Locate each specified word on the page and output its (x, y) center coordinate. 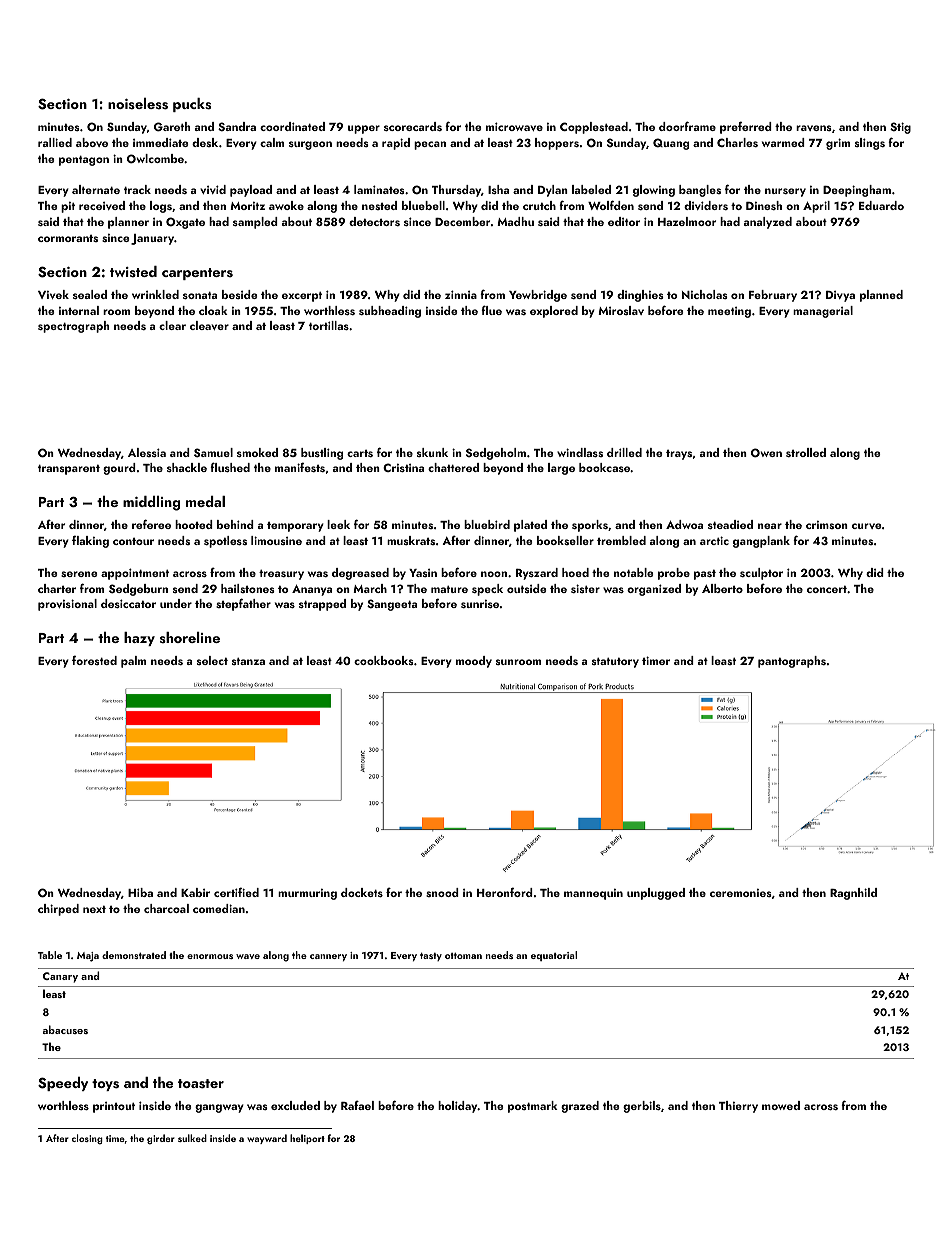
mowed (781, 1105)
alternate (96, 189)
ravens (814, 128)
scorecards (413, 126)
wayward (267, 1139)
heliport (307, 1139)
